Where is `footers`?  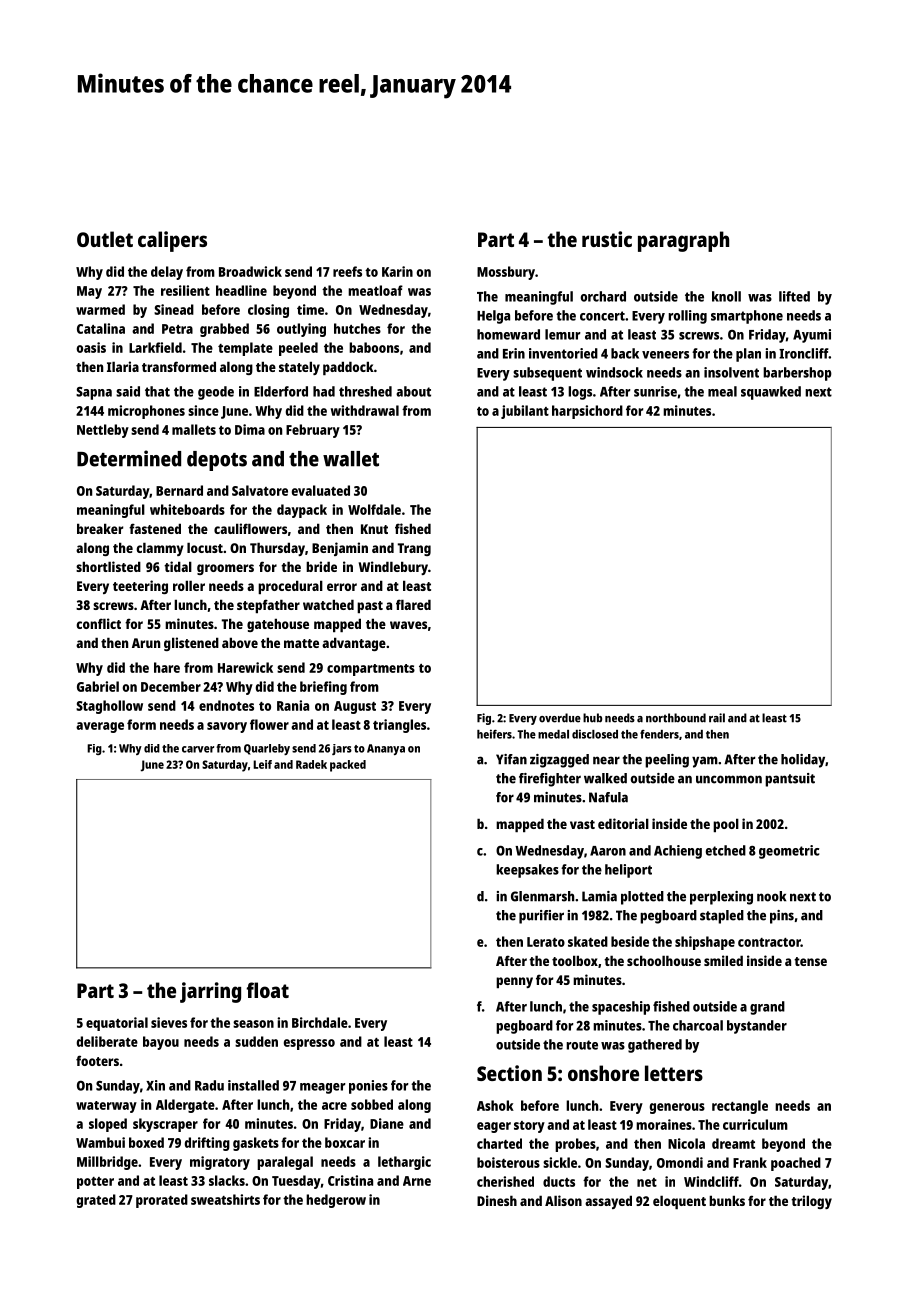 footers is located at coordinates (97, 1060).
